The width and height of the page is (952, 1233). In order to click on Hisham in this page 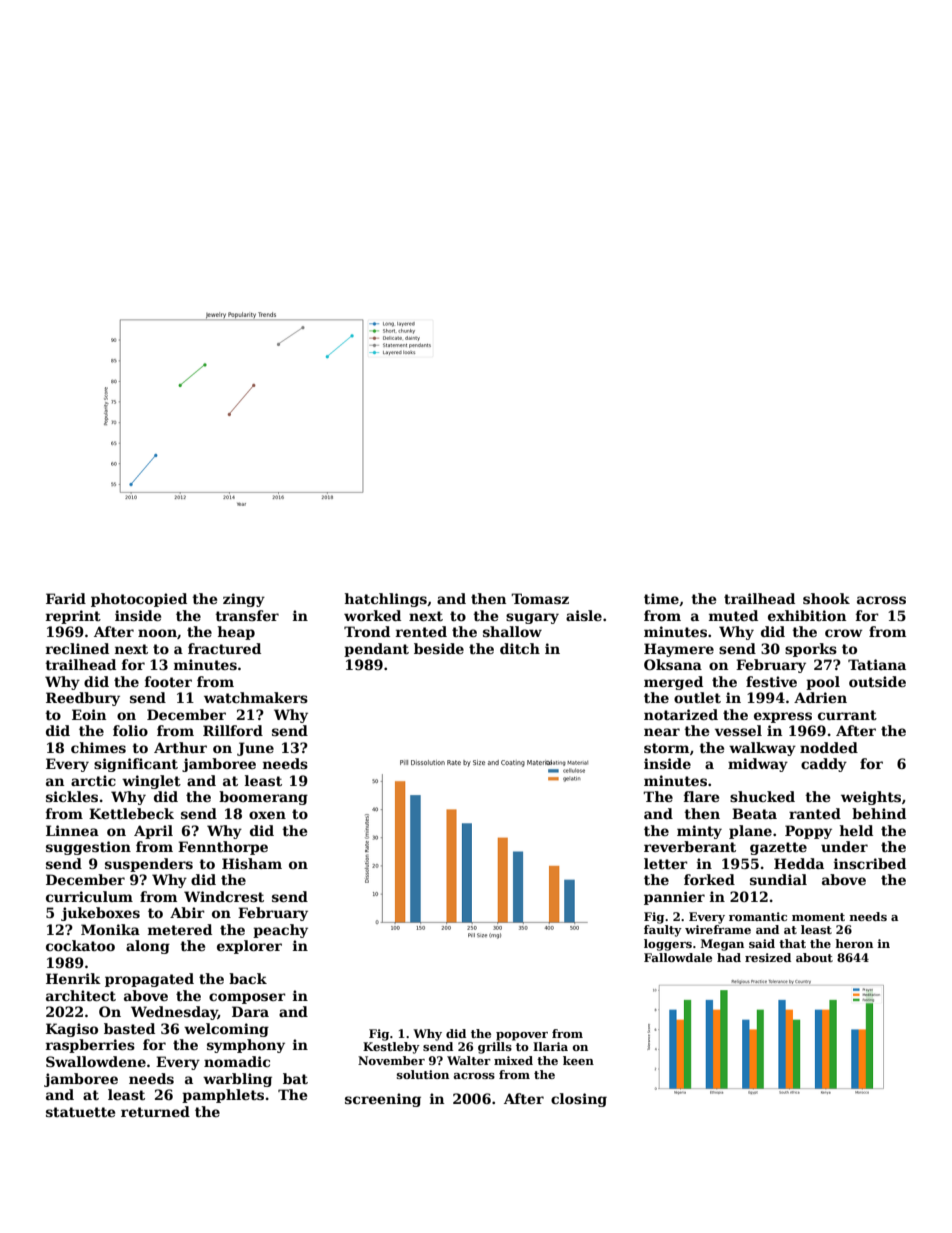, I will do `click(252, 863)`.
